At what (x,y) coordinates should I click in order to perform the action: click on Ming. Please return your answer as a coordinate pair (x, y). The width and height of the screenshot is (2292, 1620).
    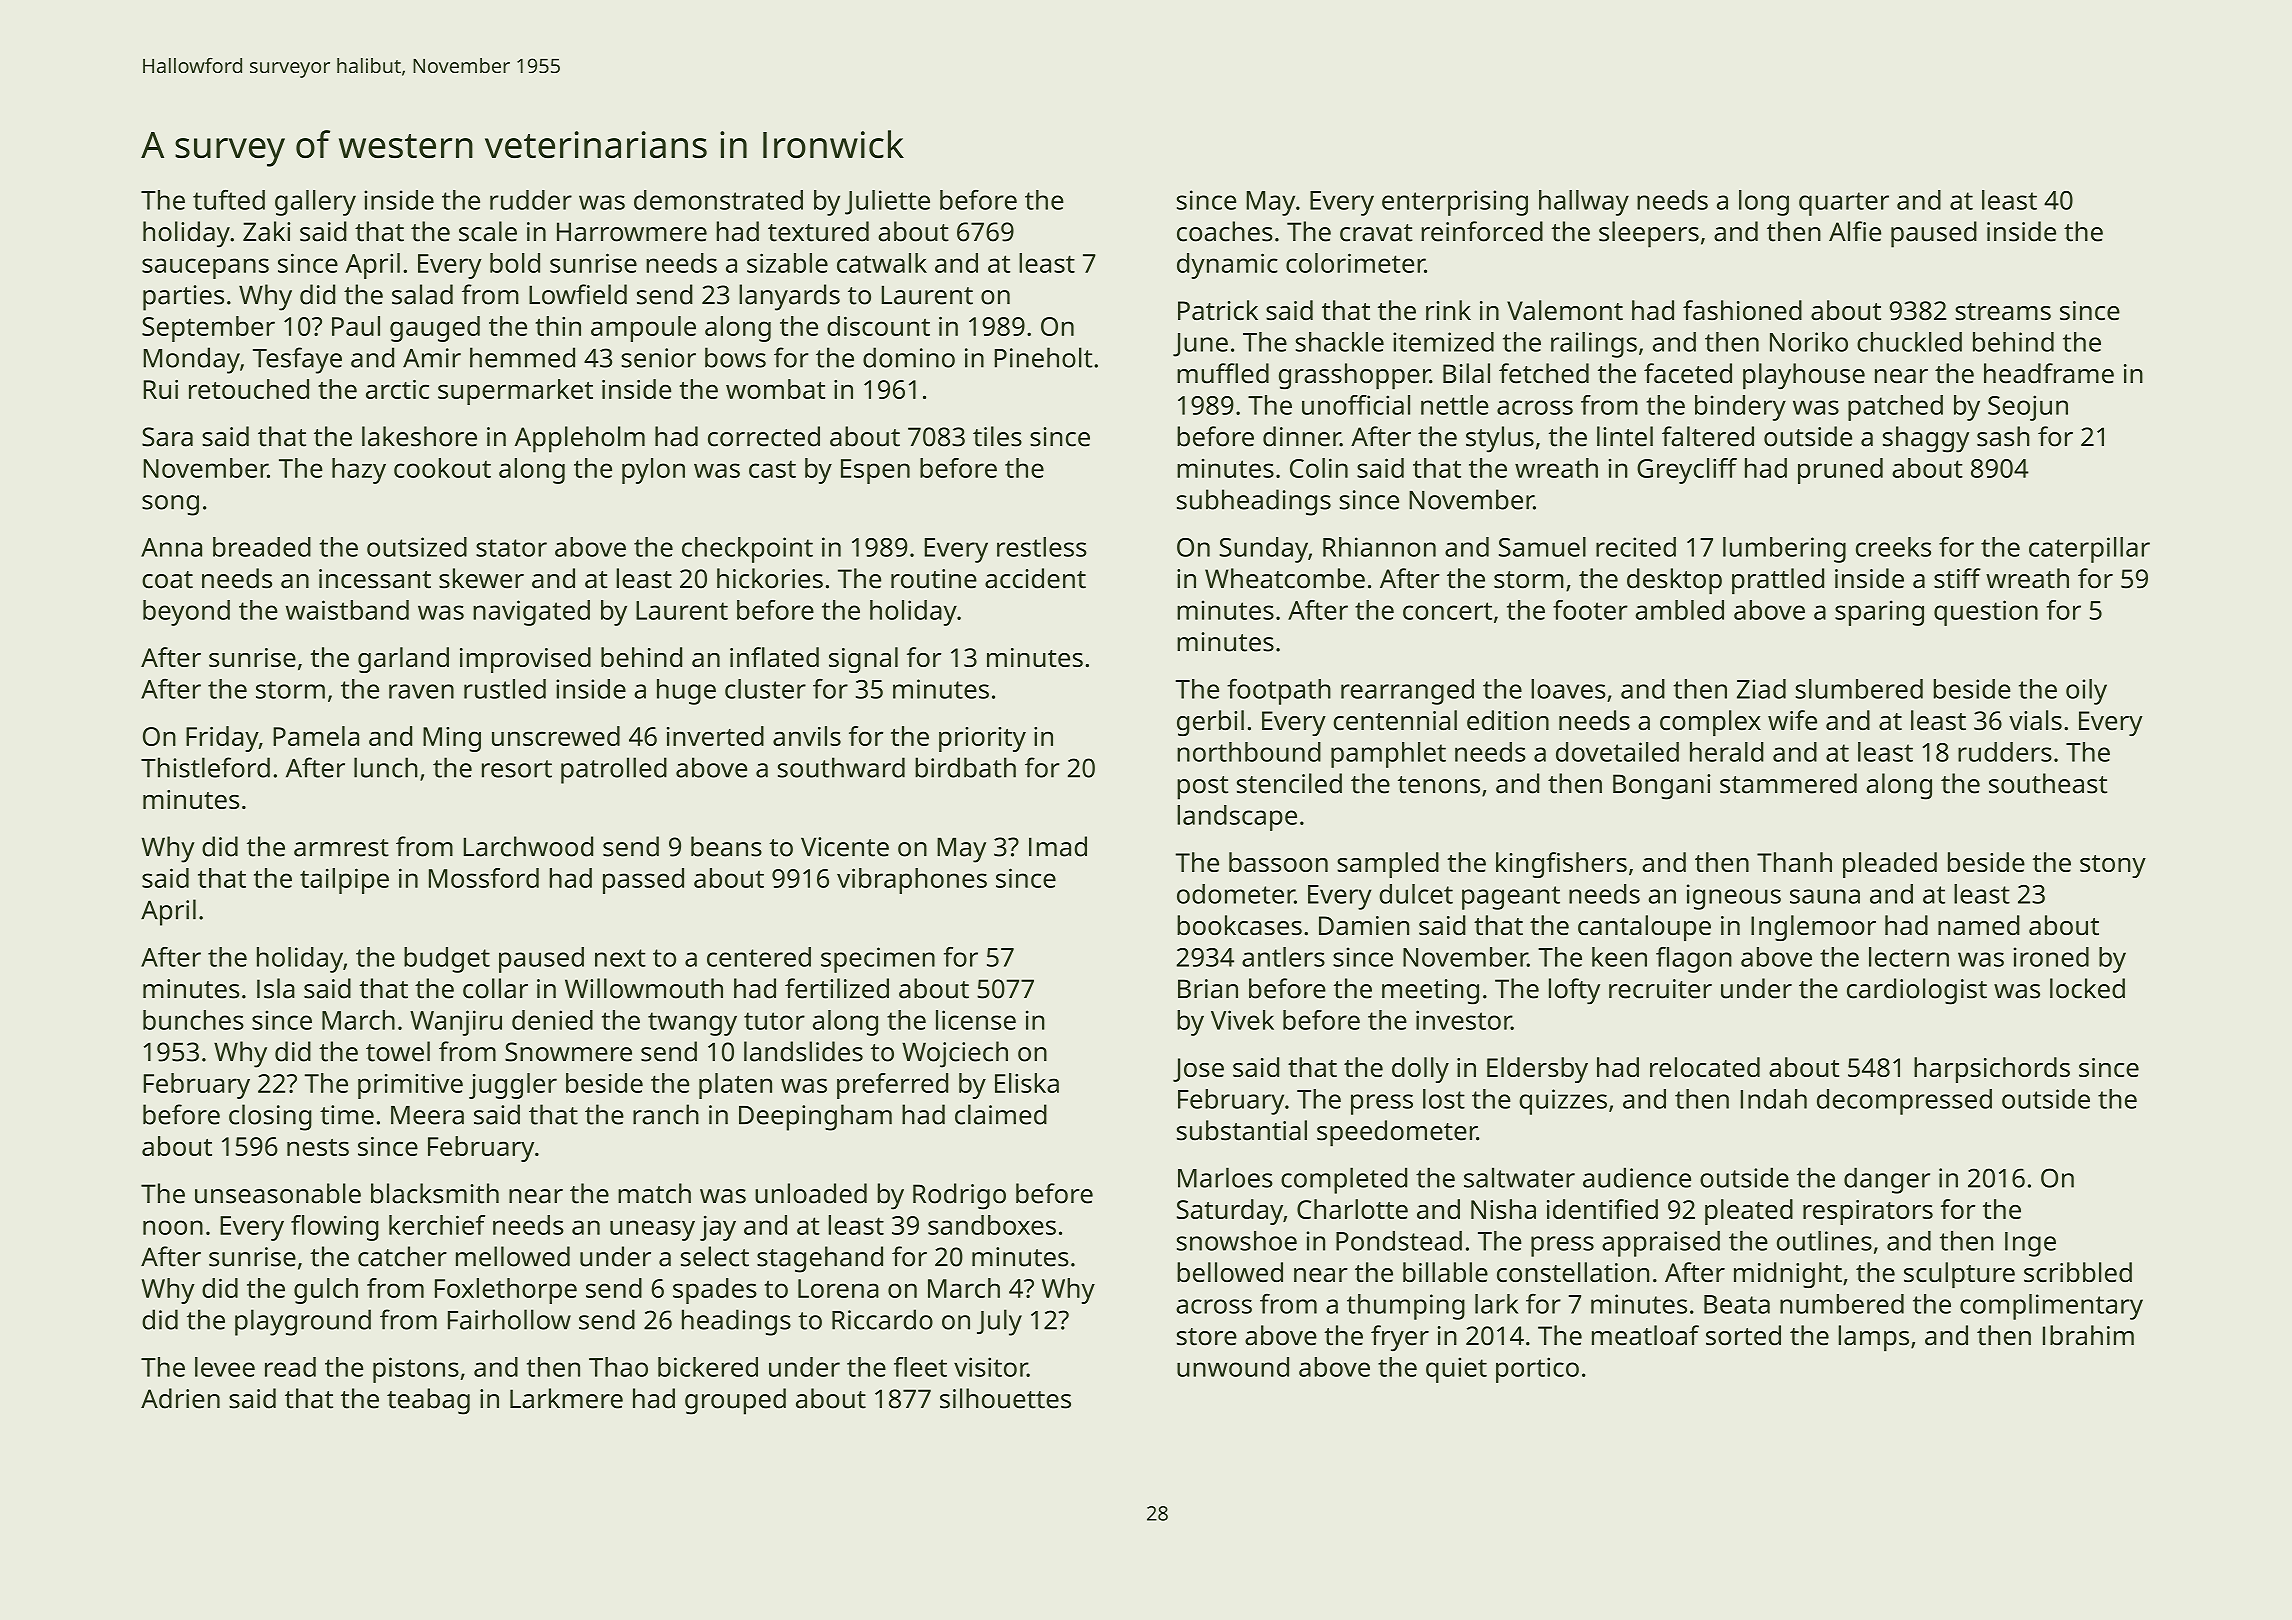
    Looking at the image, I should click on (452, 739).
